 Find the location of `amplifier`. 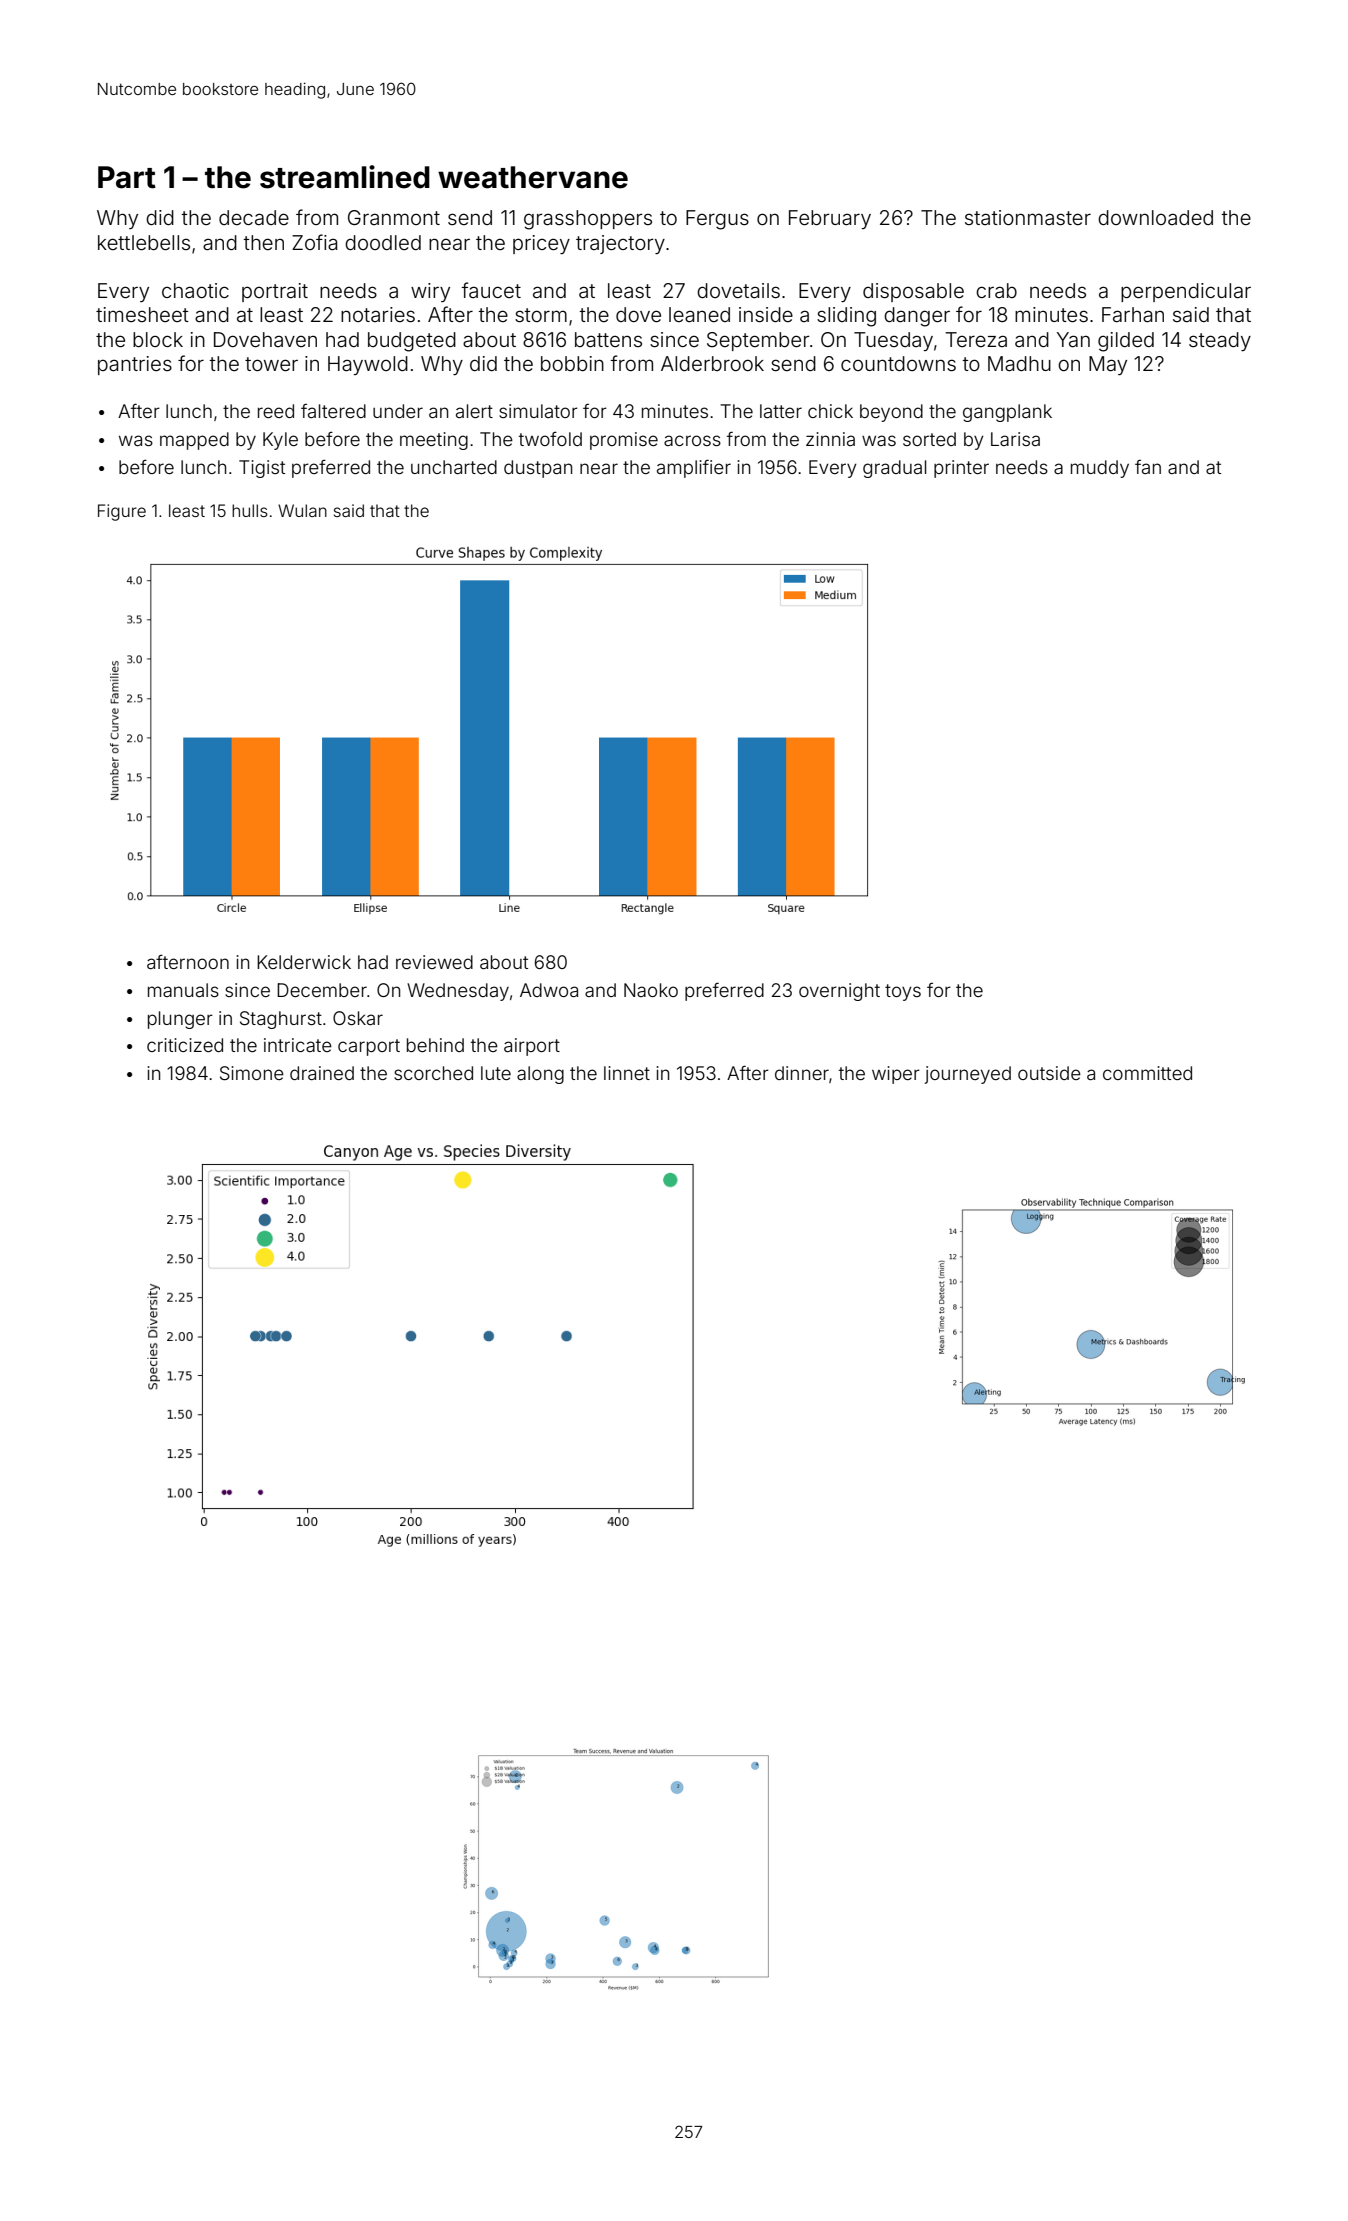

amplifier is located at coordinates (694, 468).
